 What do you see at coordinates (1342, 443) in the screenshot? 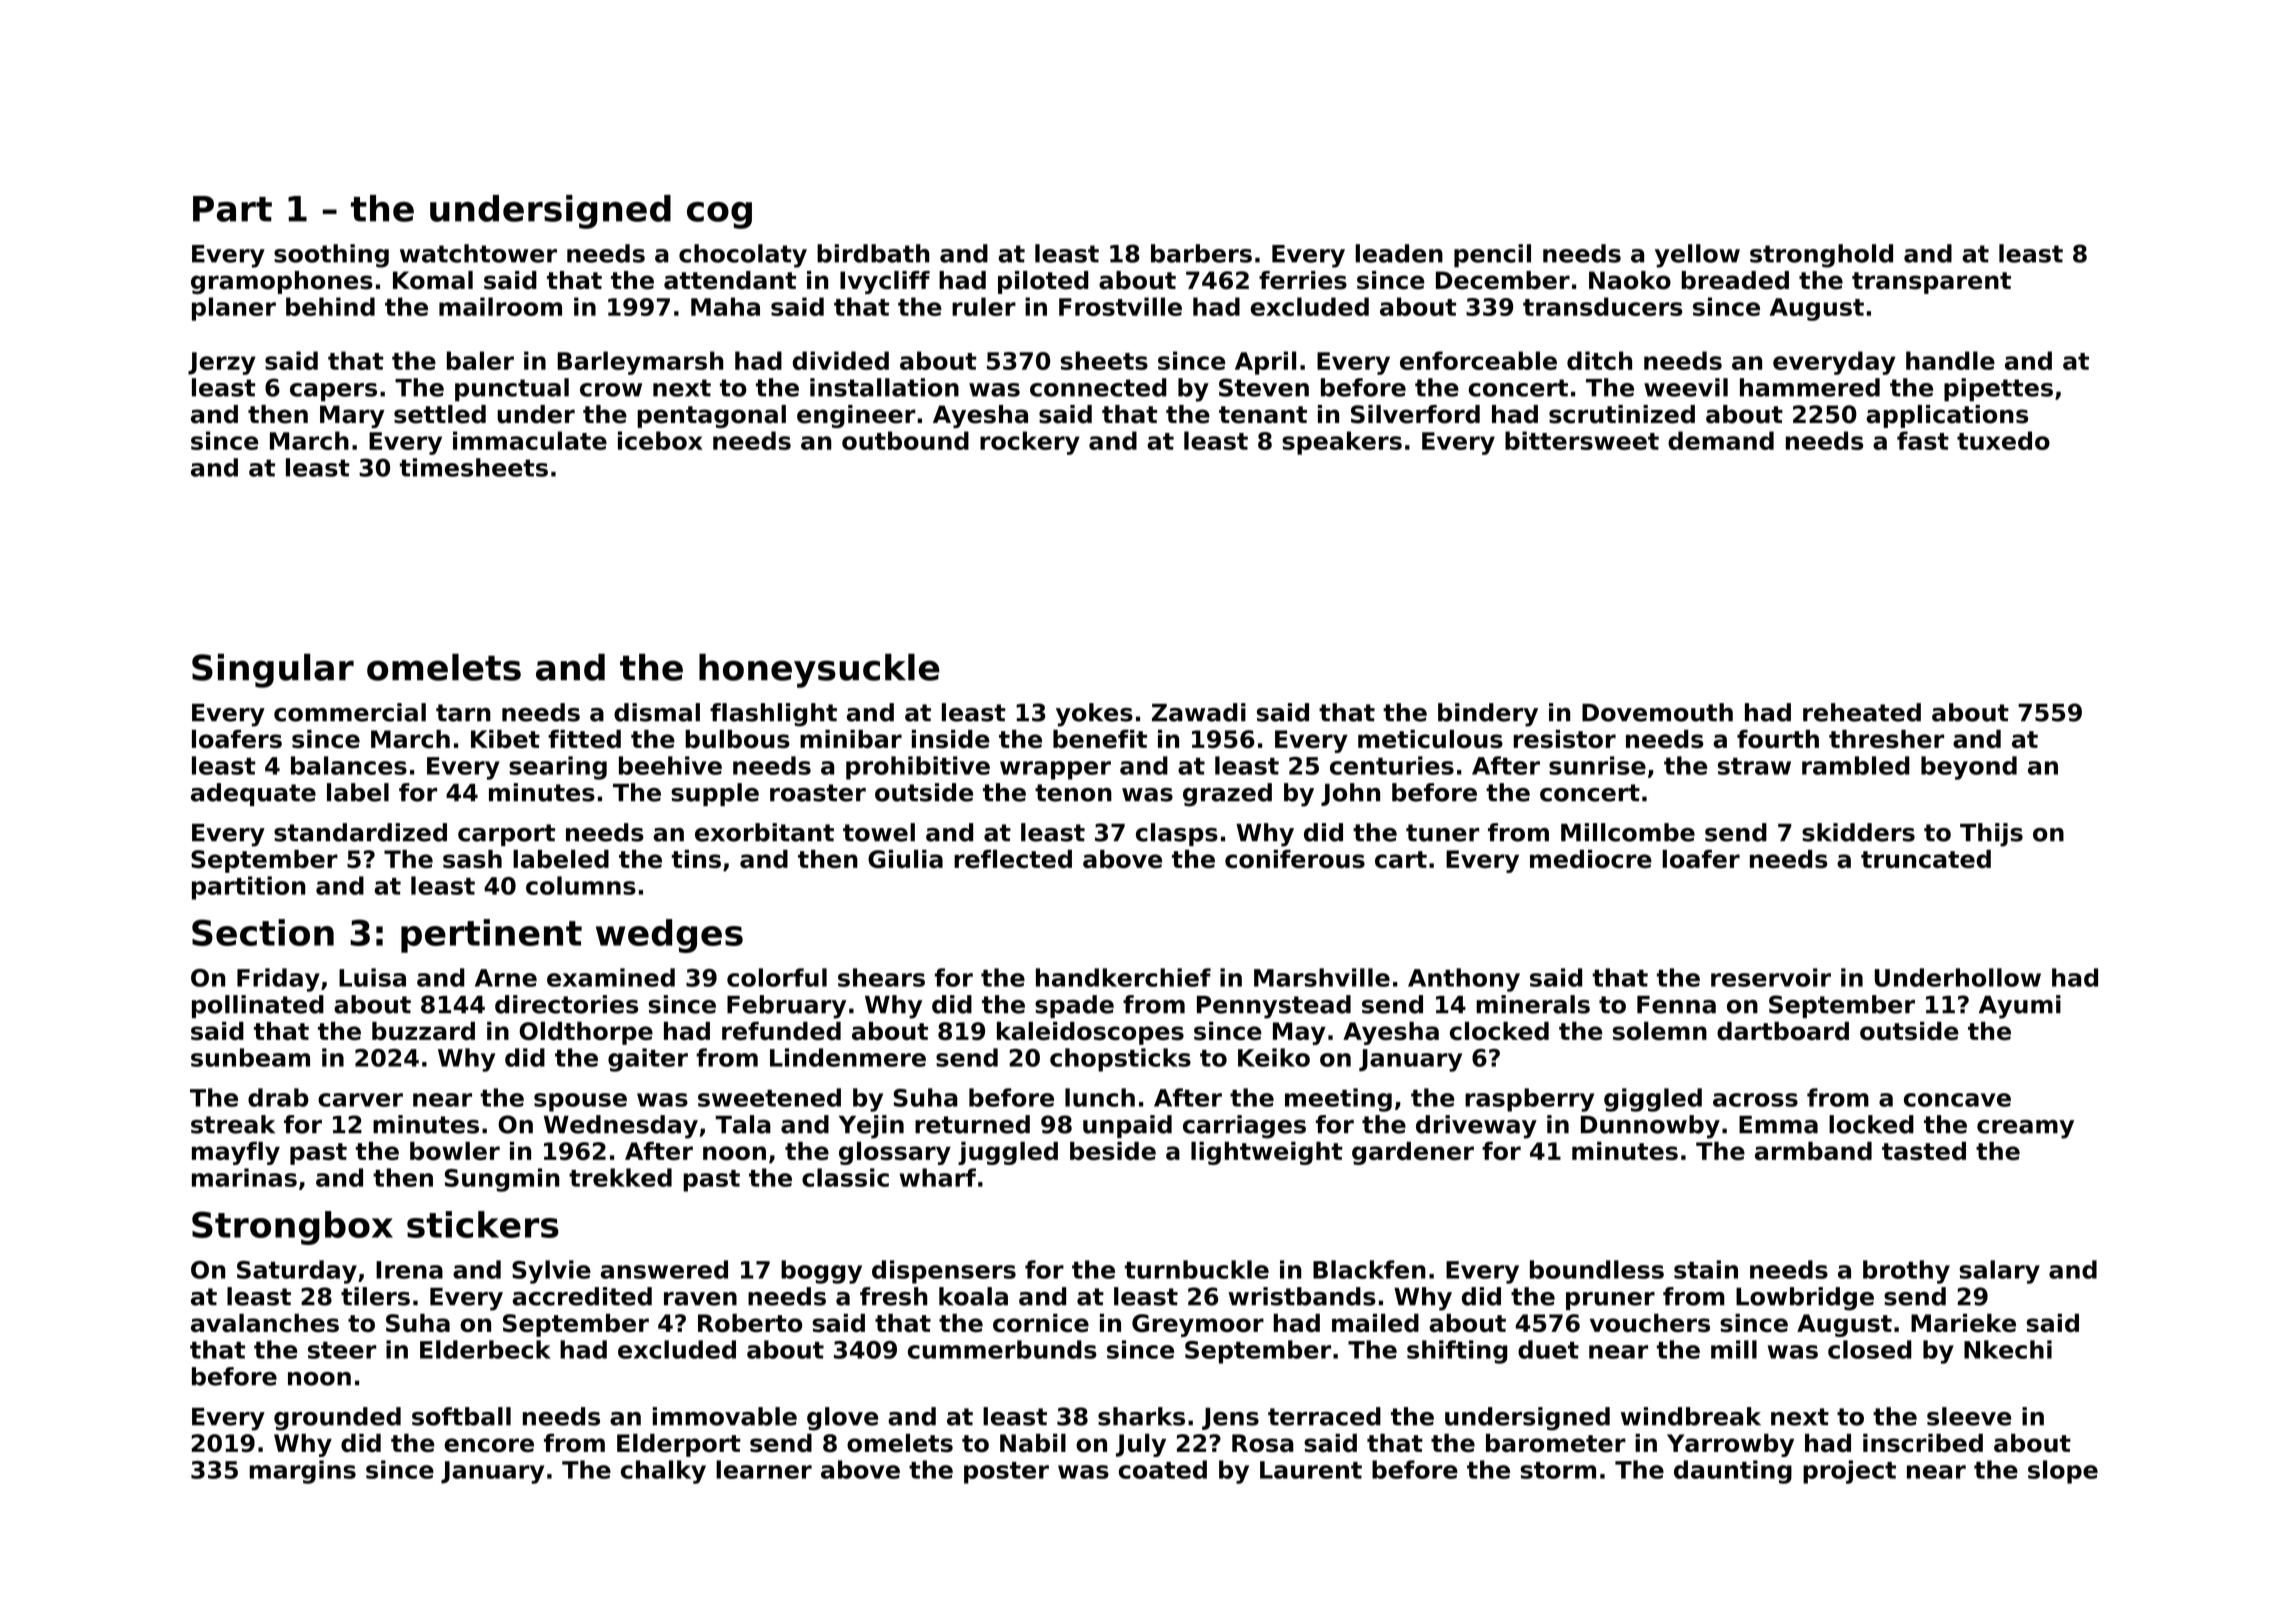
I see `speakers` at bounding box center [1342, 443].
